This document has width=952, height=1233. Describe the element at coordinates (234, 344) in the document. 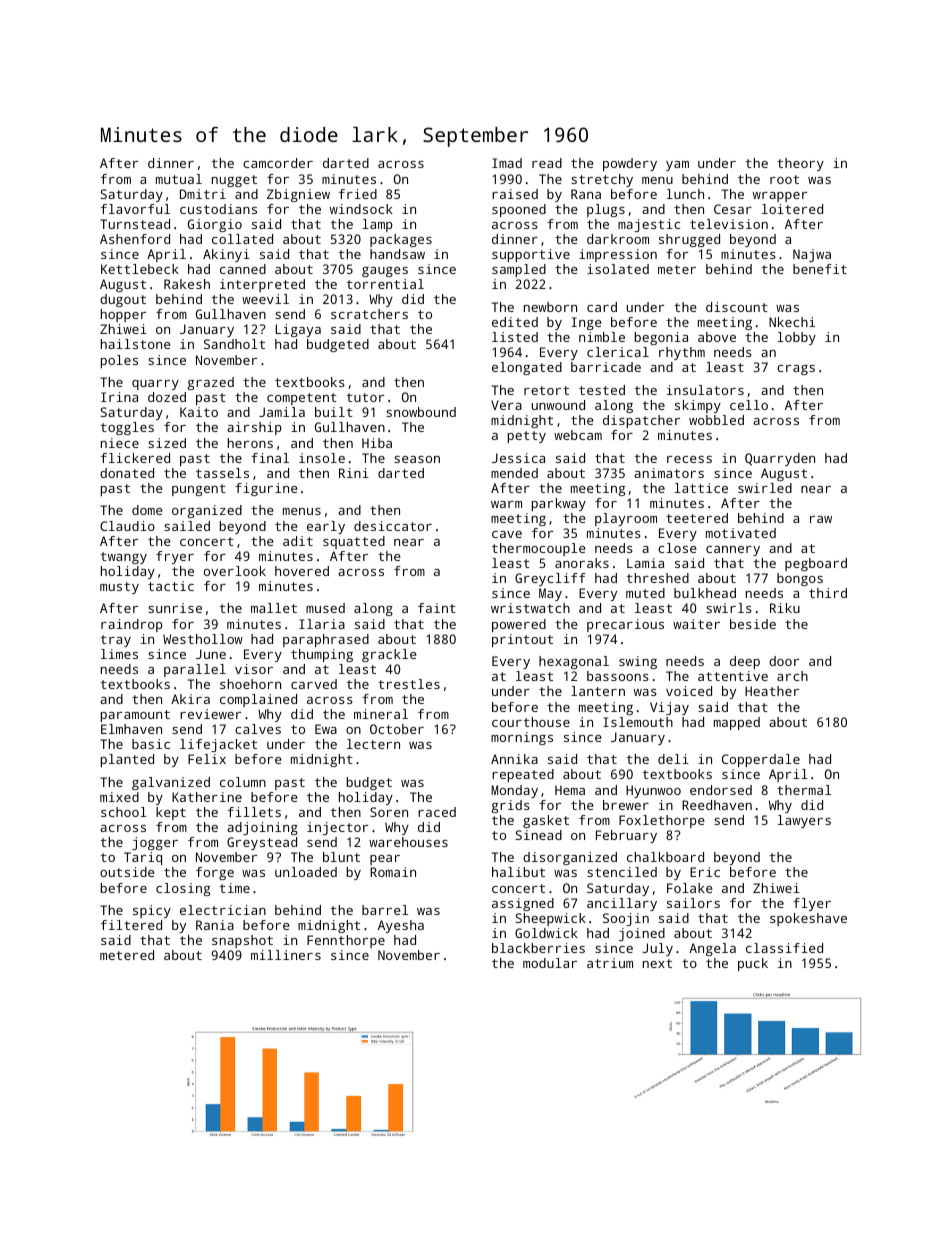

I see `Sandholt` at that location.
